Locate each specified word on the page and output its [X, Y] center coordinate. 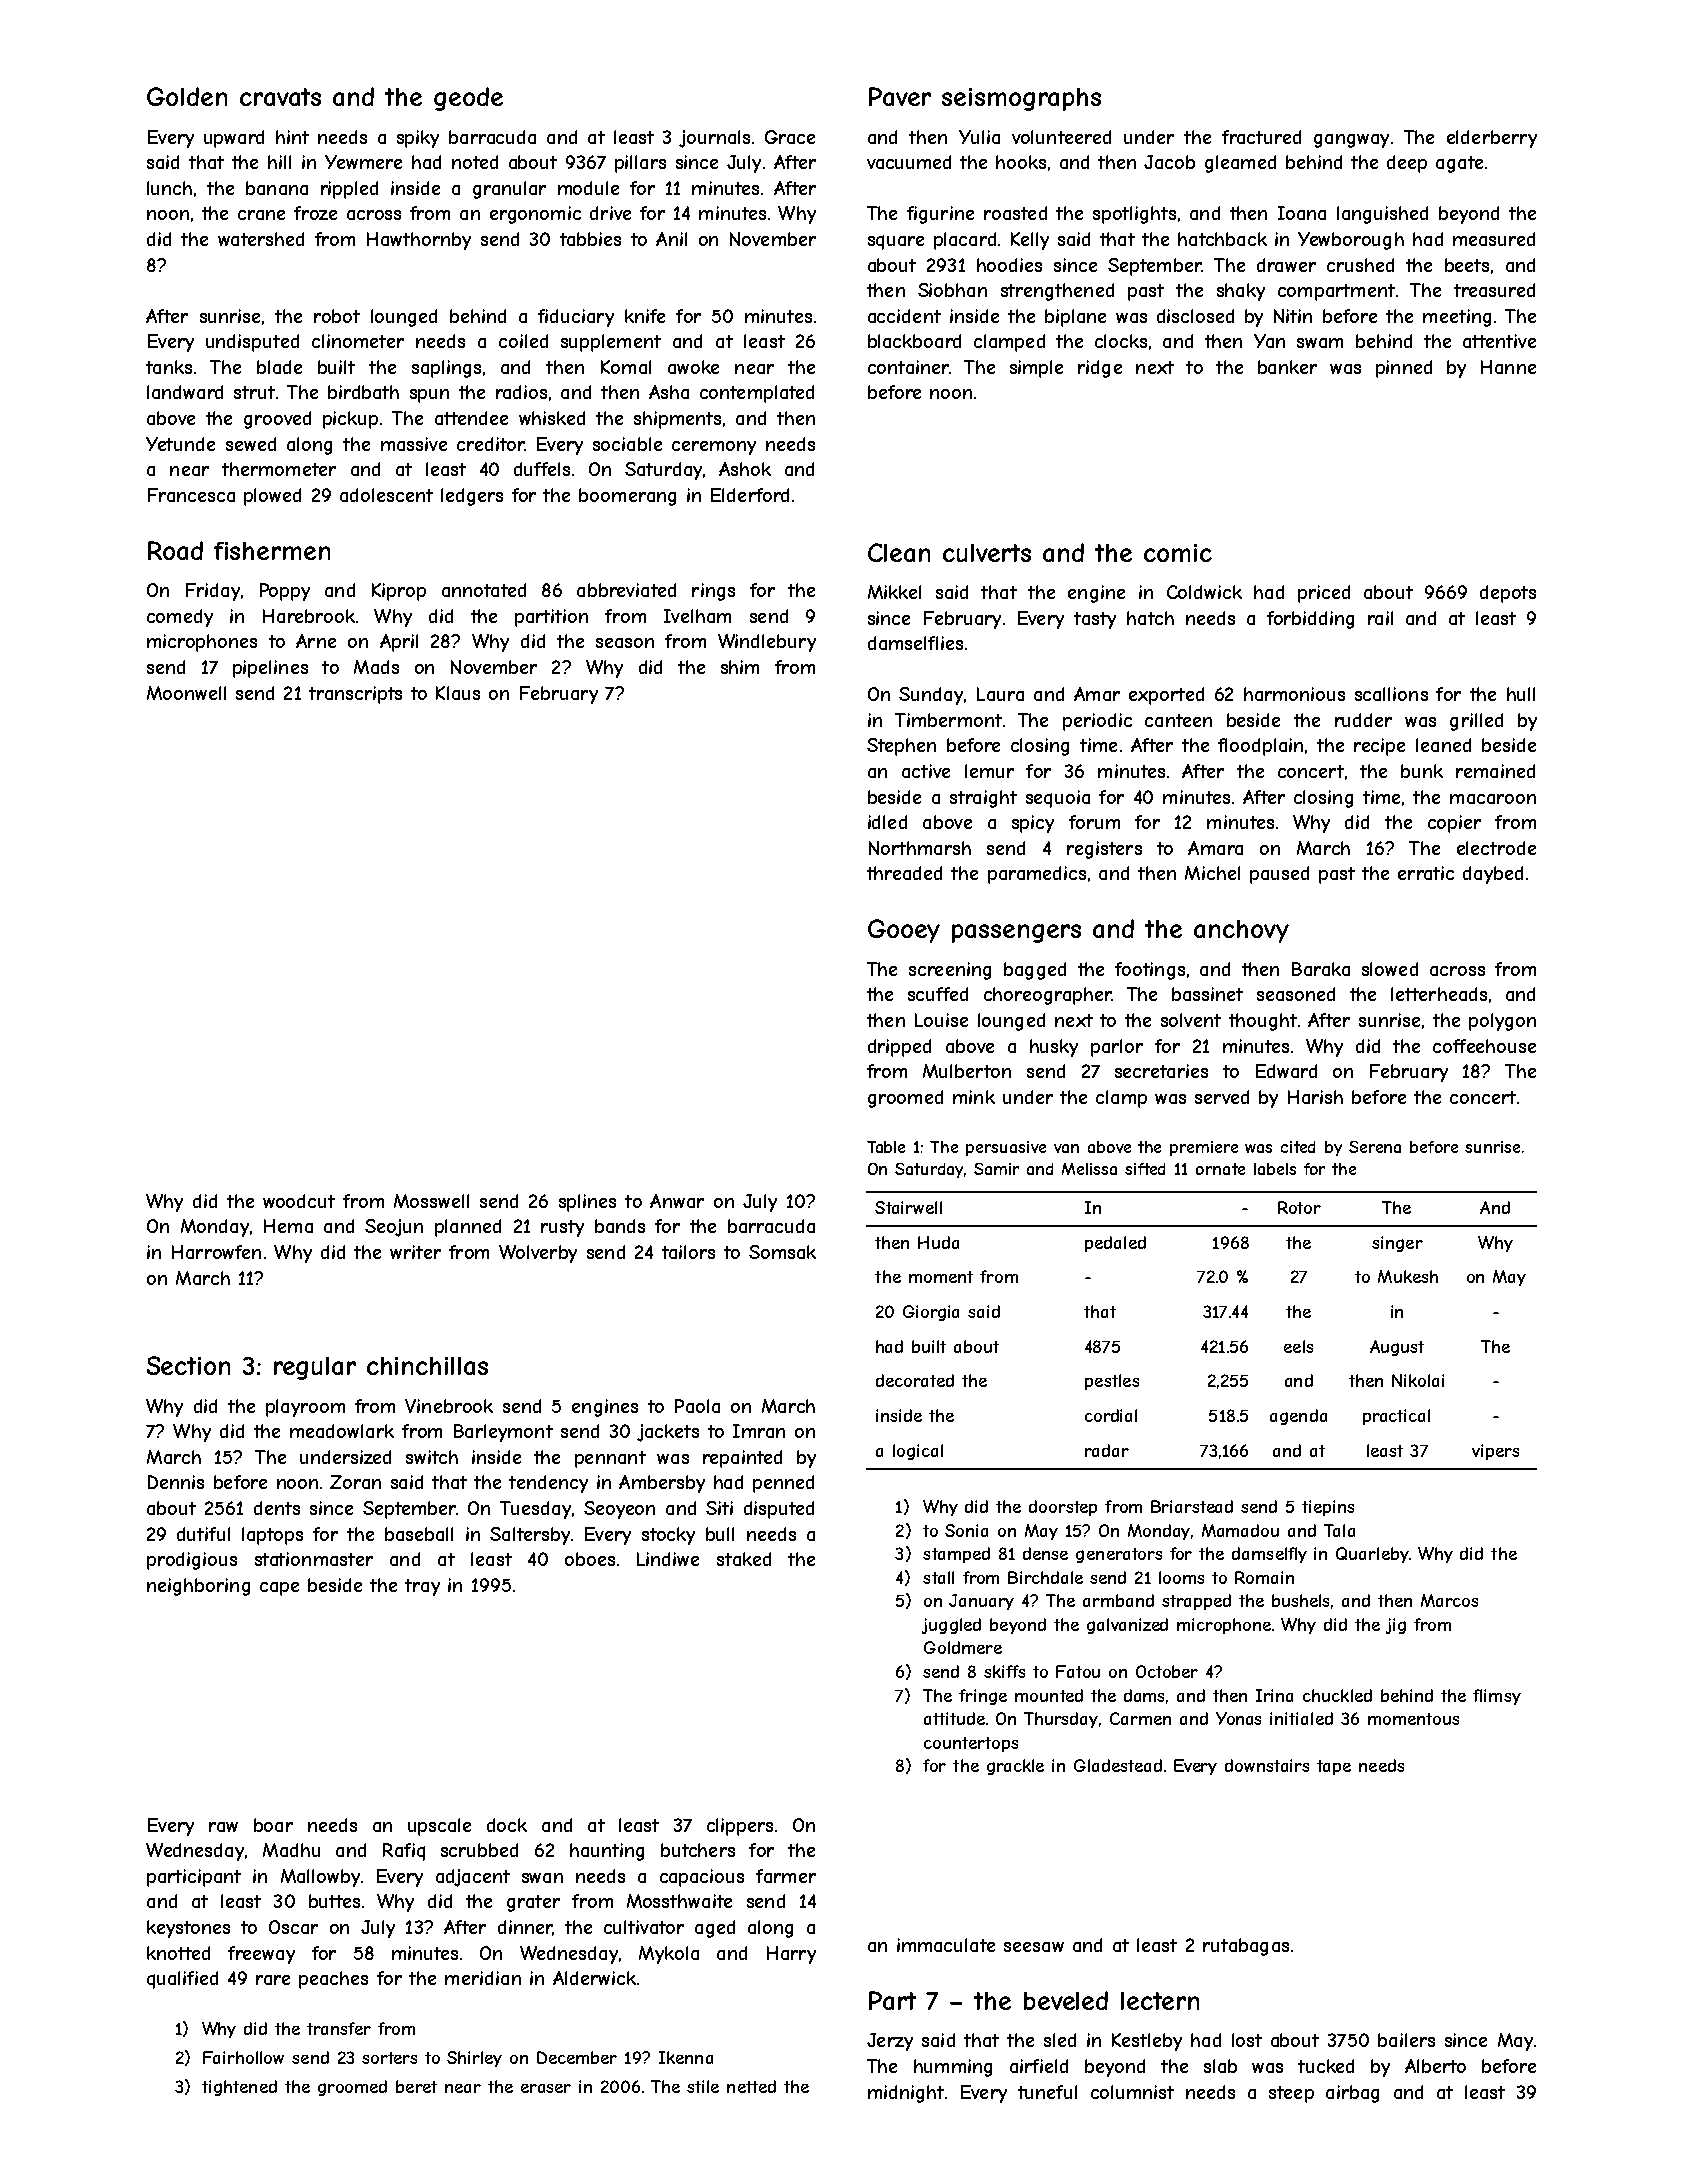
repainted [742, 1459]
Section [188, 1365]
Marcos [1449, 1600]
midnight [906, 2094]
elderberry [1492, 139]
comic [1178, 553]
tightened [239, 2088]
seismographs [1021, 99]
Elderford [750, 495]
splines [587, 1203]
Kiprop [399, 592]
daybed [1493, 875]
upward [234, 139]
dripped [899, 1048]
